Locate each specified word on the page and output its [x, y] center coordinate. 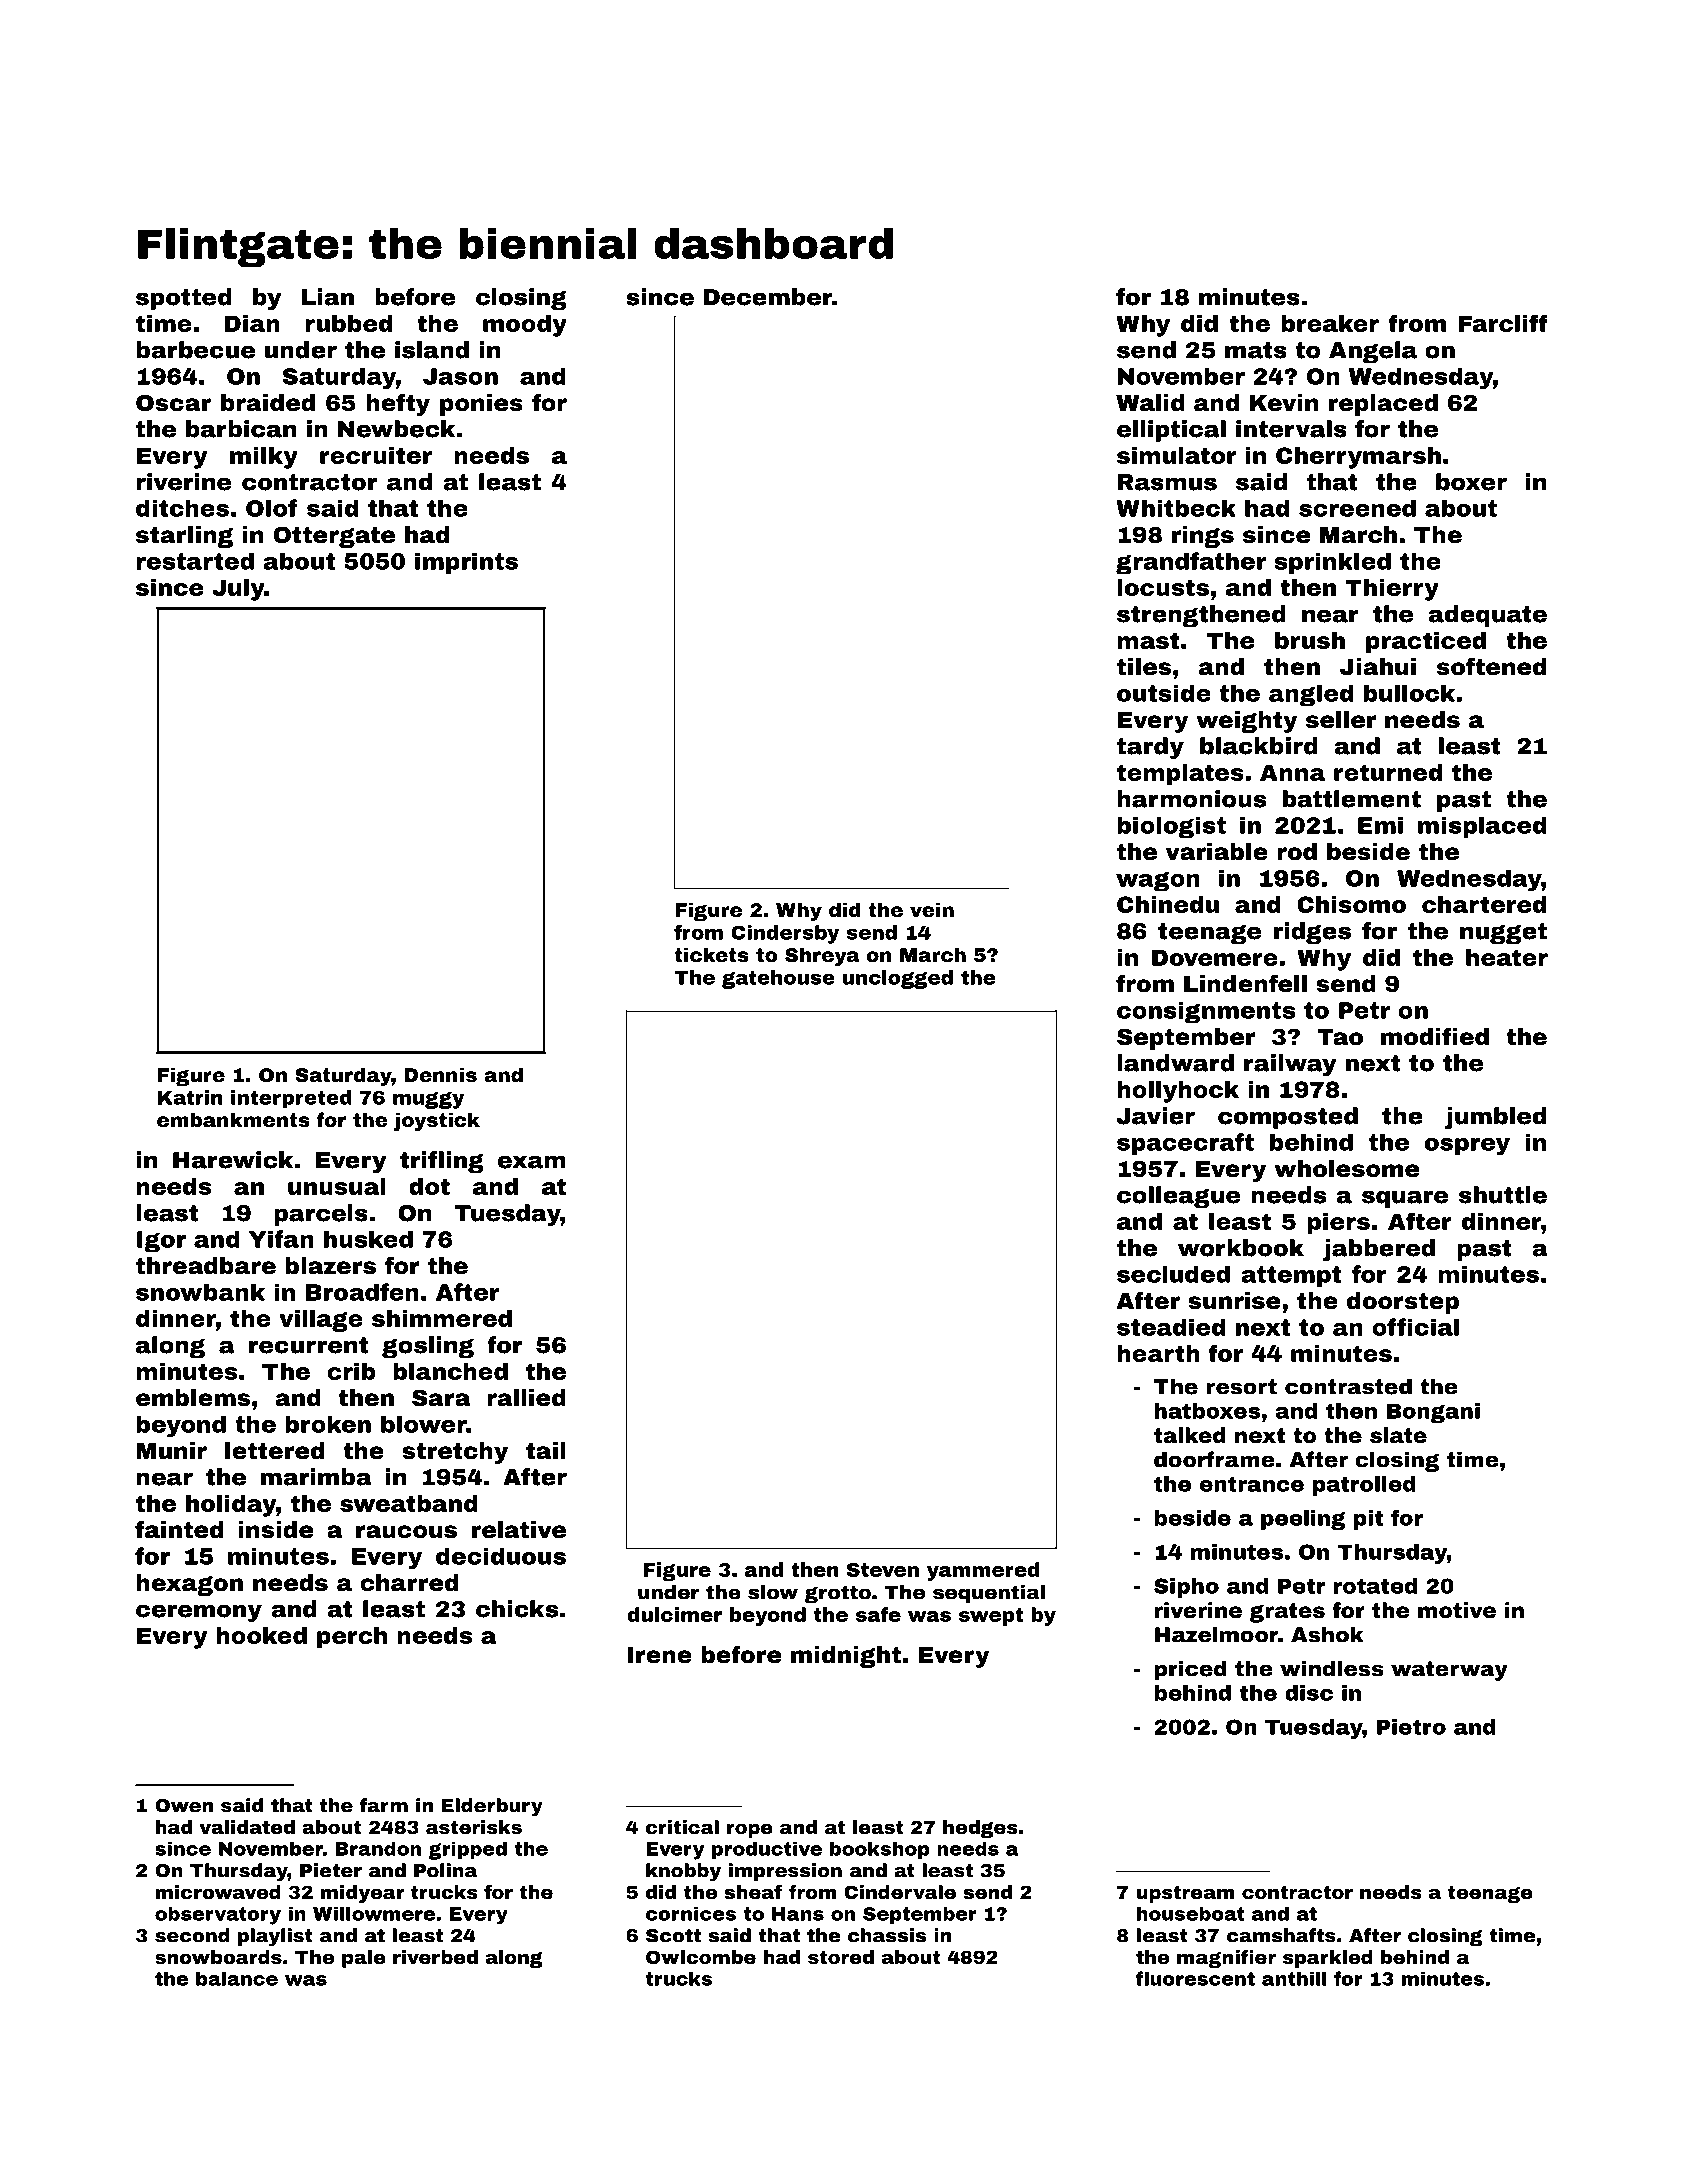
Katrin [190, 1097]
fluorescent [1195, 1978]
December [768, 297]
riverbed [435, 1957]
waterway [1449, 1671]
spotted [184, 299]
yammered [983, 1571]
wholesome [1346, 1169]
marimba [316, 1477]
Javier [1156, 1116]
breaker [1330, 323]
